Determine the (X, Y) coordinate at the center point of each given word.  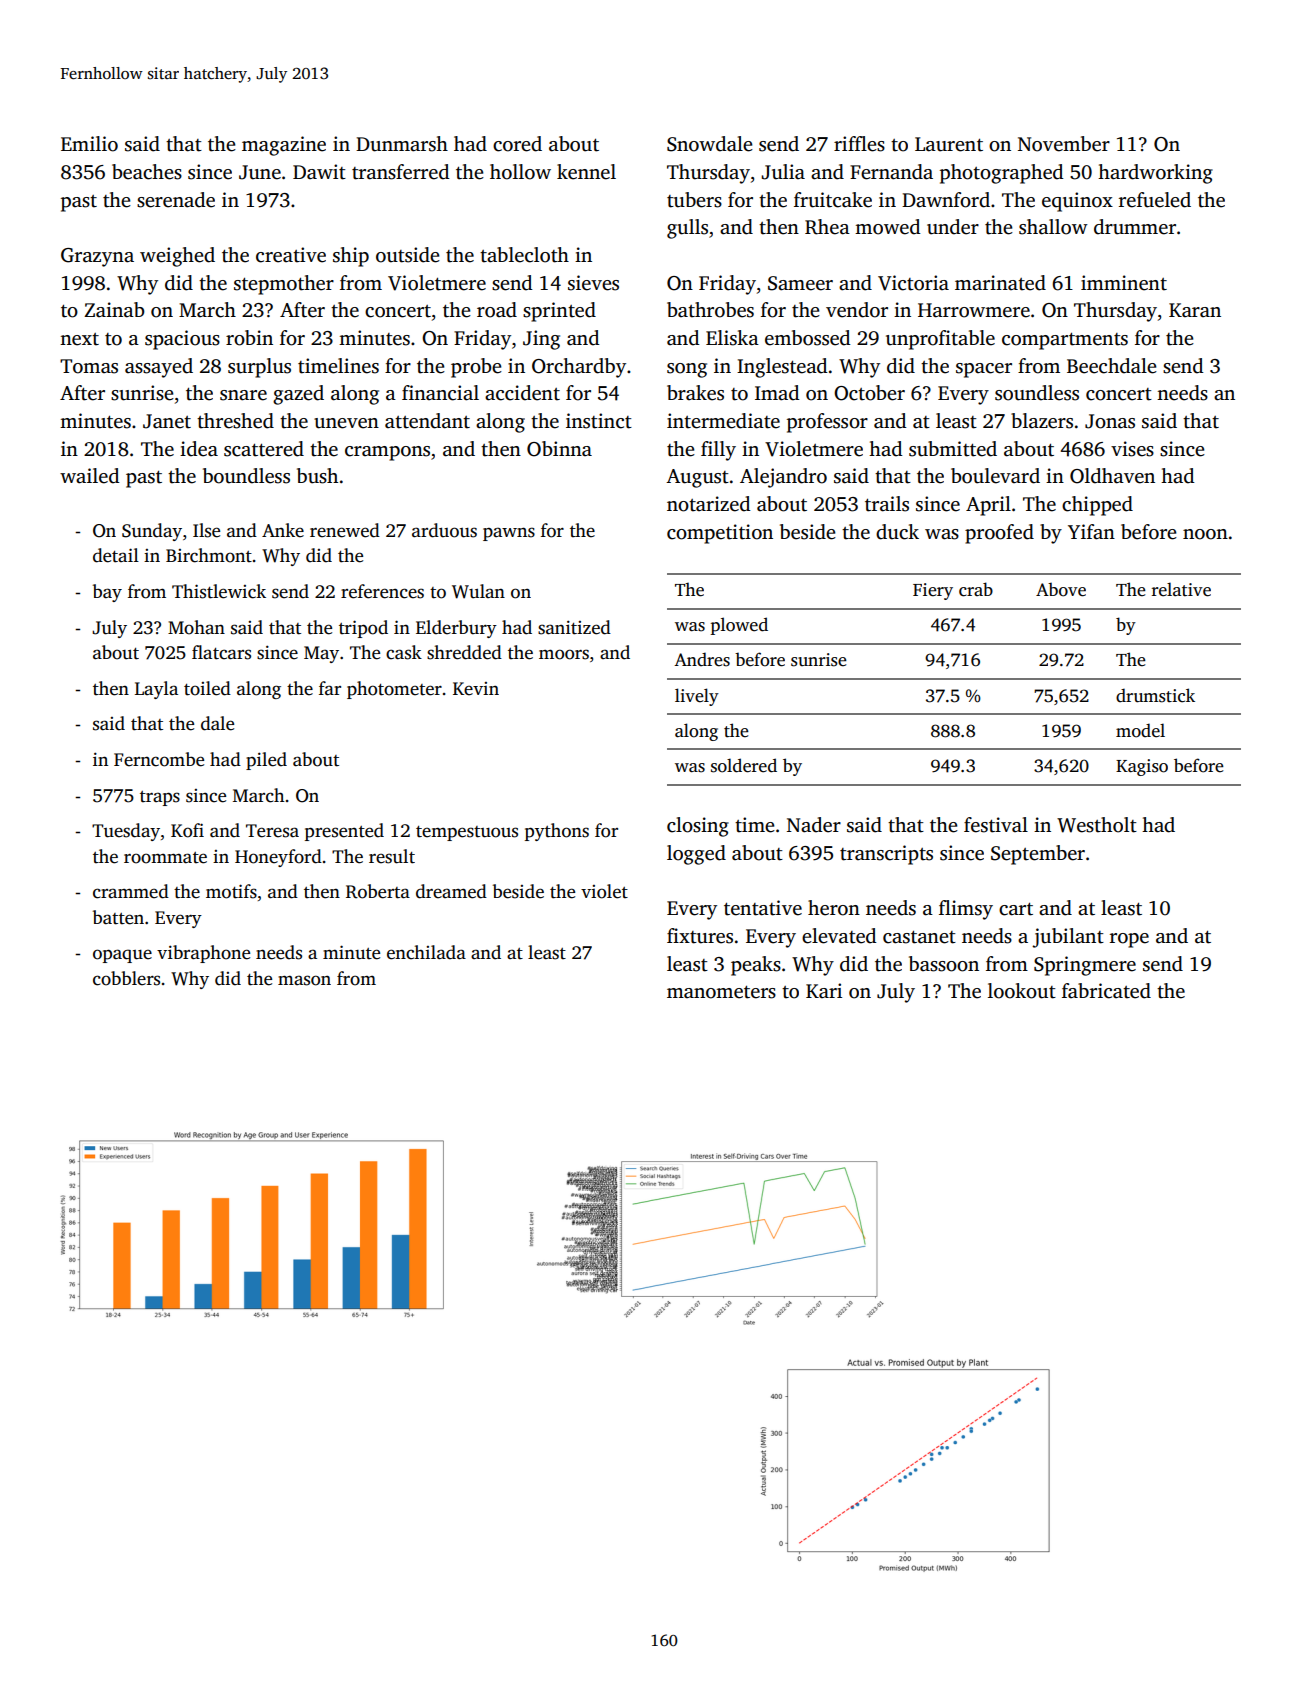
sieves (593, 283)
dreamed (451, 891)
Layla (156, 690)
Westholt (1097, 825)
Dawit (319, 172)
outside (408, 255)
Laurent (949, 144)
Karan (1195, 310)
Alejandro (783, 478)
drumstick (1155, 695)
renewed (345, 530)
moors (564, 654)
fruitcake (833, 200)
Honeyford (278, 858)
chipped (1097, 506)
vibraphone (203, 954)
